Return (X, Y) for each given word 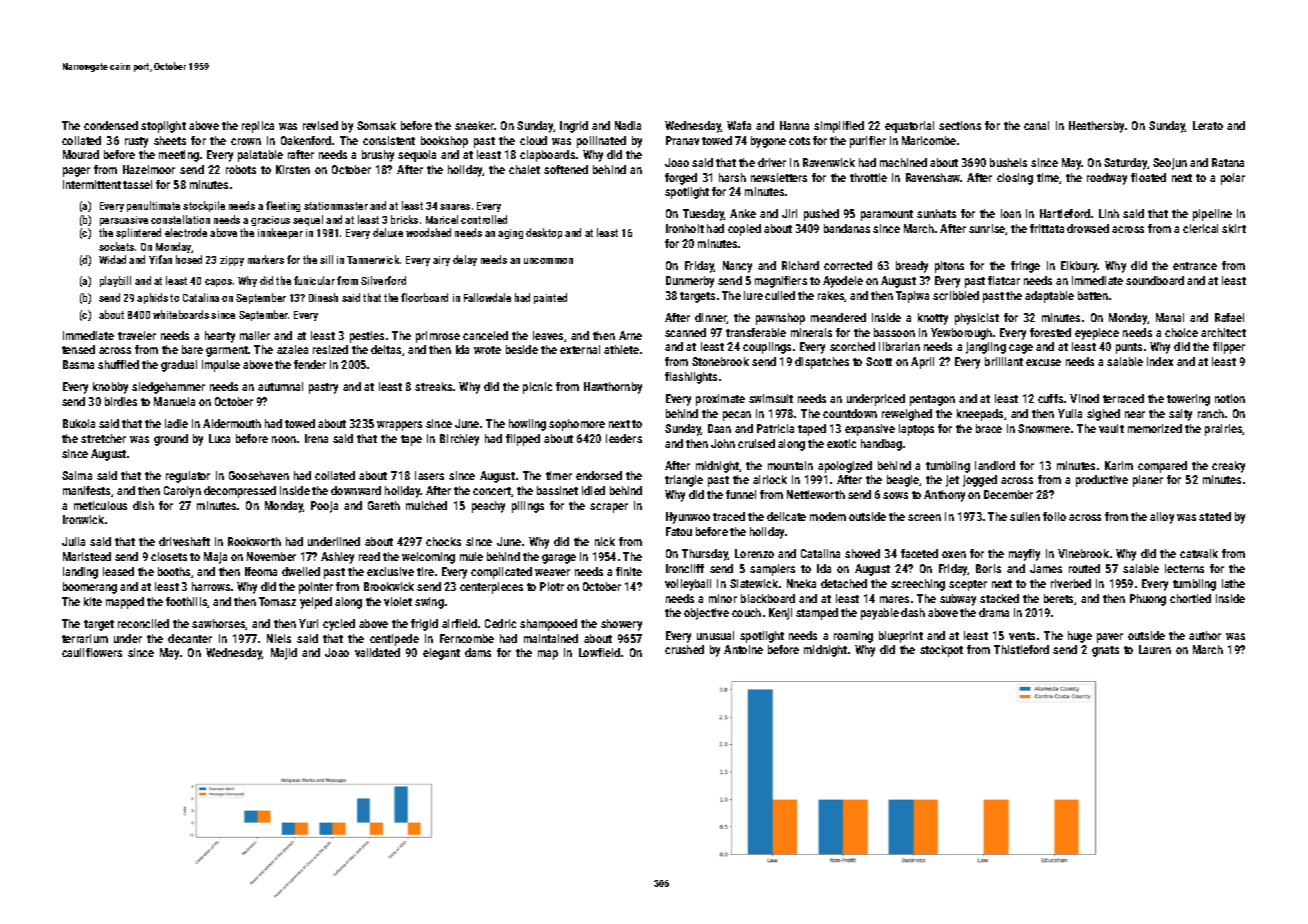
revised (320, 125)
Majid (284, 654)
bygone (768, 142)
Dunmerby (690, 282)
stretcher (103, 438)
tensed (78, 349)
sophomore (577, 425)
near (1135, 414)
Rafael (1229, 317)
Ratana (1228, 162)
